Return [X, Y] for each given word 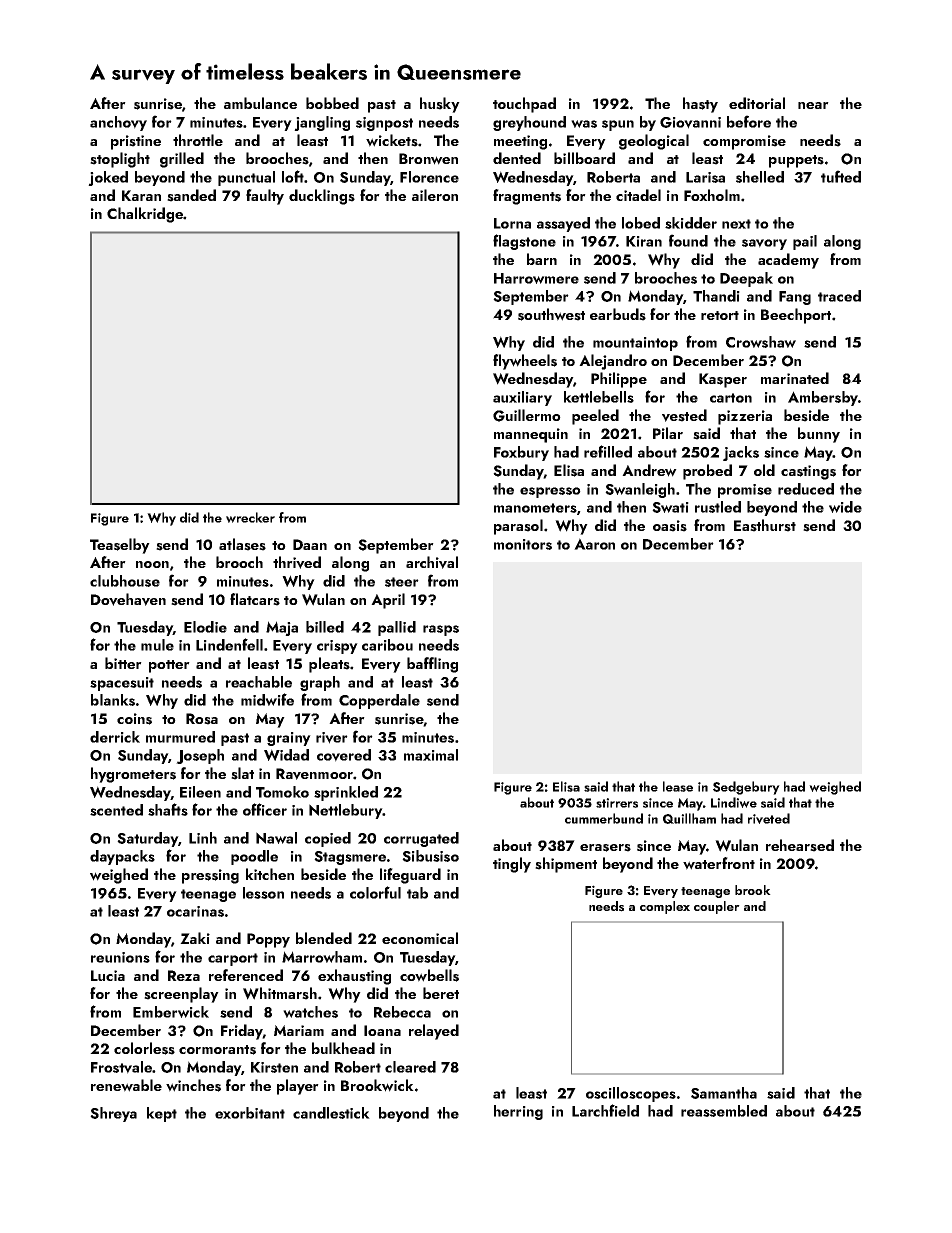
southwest [551, 314]
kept [162, 1114]
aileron [435, 195]
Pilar [668, 433]
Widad [286, 755]
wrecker [250, 517]
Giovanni [690, 123]
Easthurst [765, 525]
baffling [432, 665]
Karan [141, 195]
